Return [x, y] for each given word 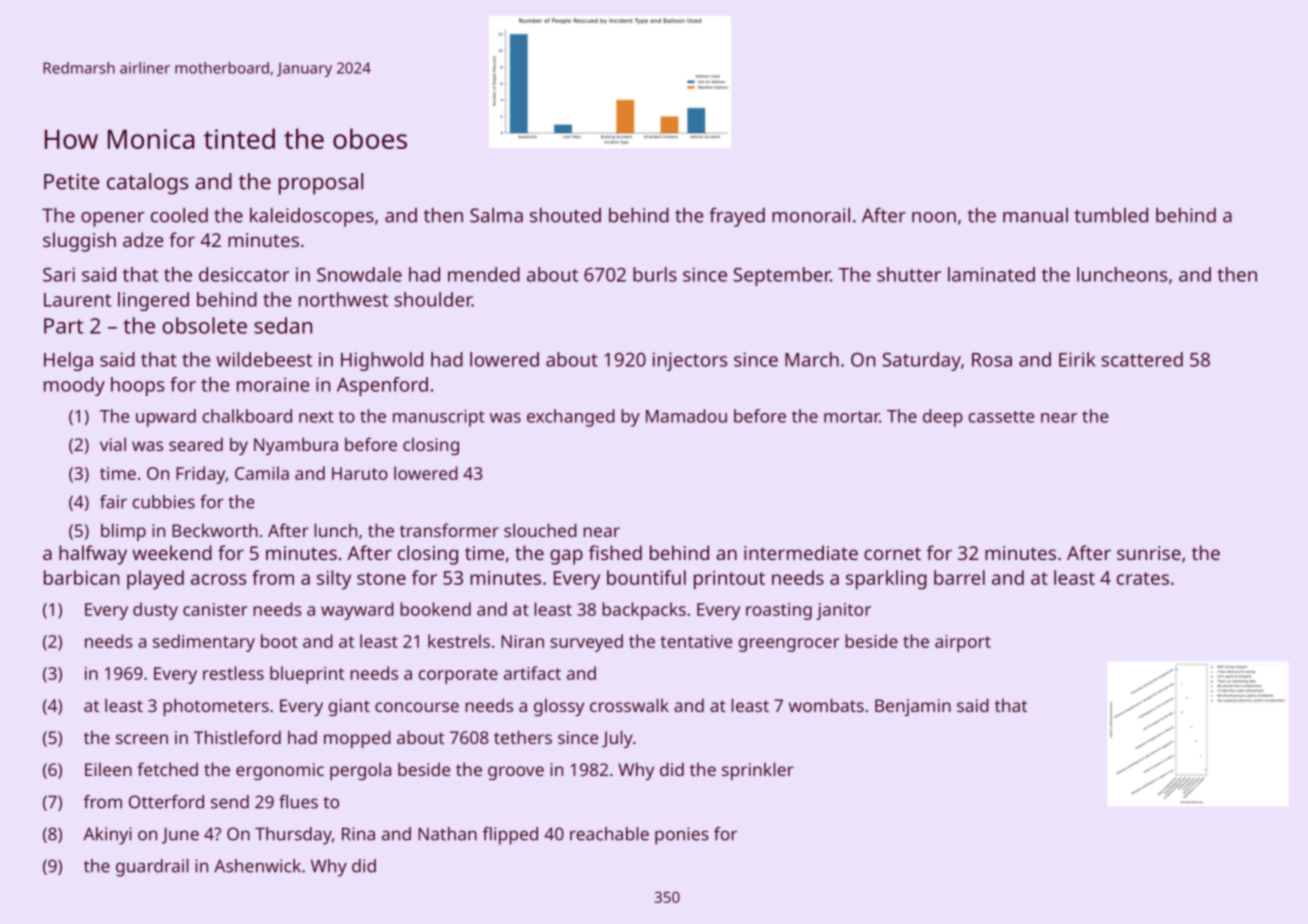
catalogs [147, 184]
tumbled [1111, 215]
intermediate [801, 552]
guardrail [152, 868]
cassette [1001, 417]
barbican [81, 577]
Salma [496, 215]
